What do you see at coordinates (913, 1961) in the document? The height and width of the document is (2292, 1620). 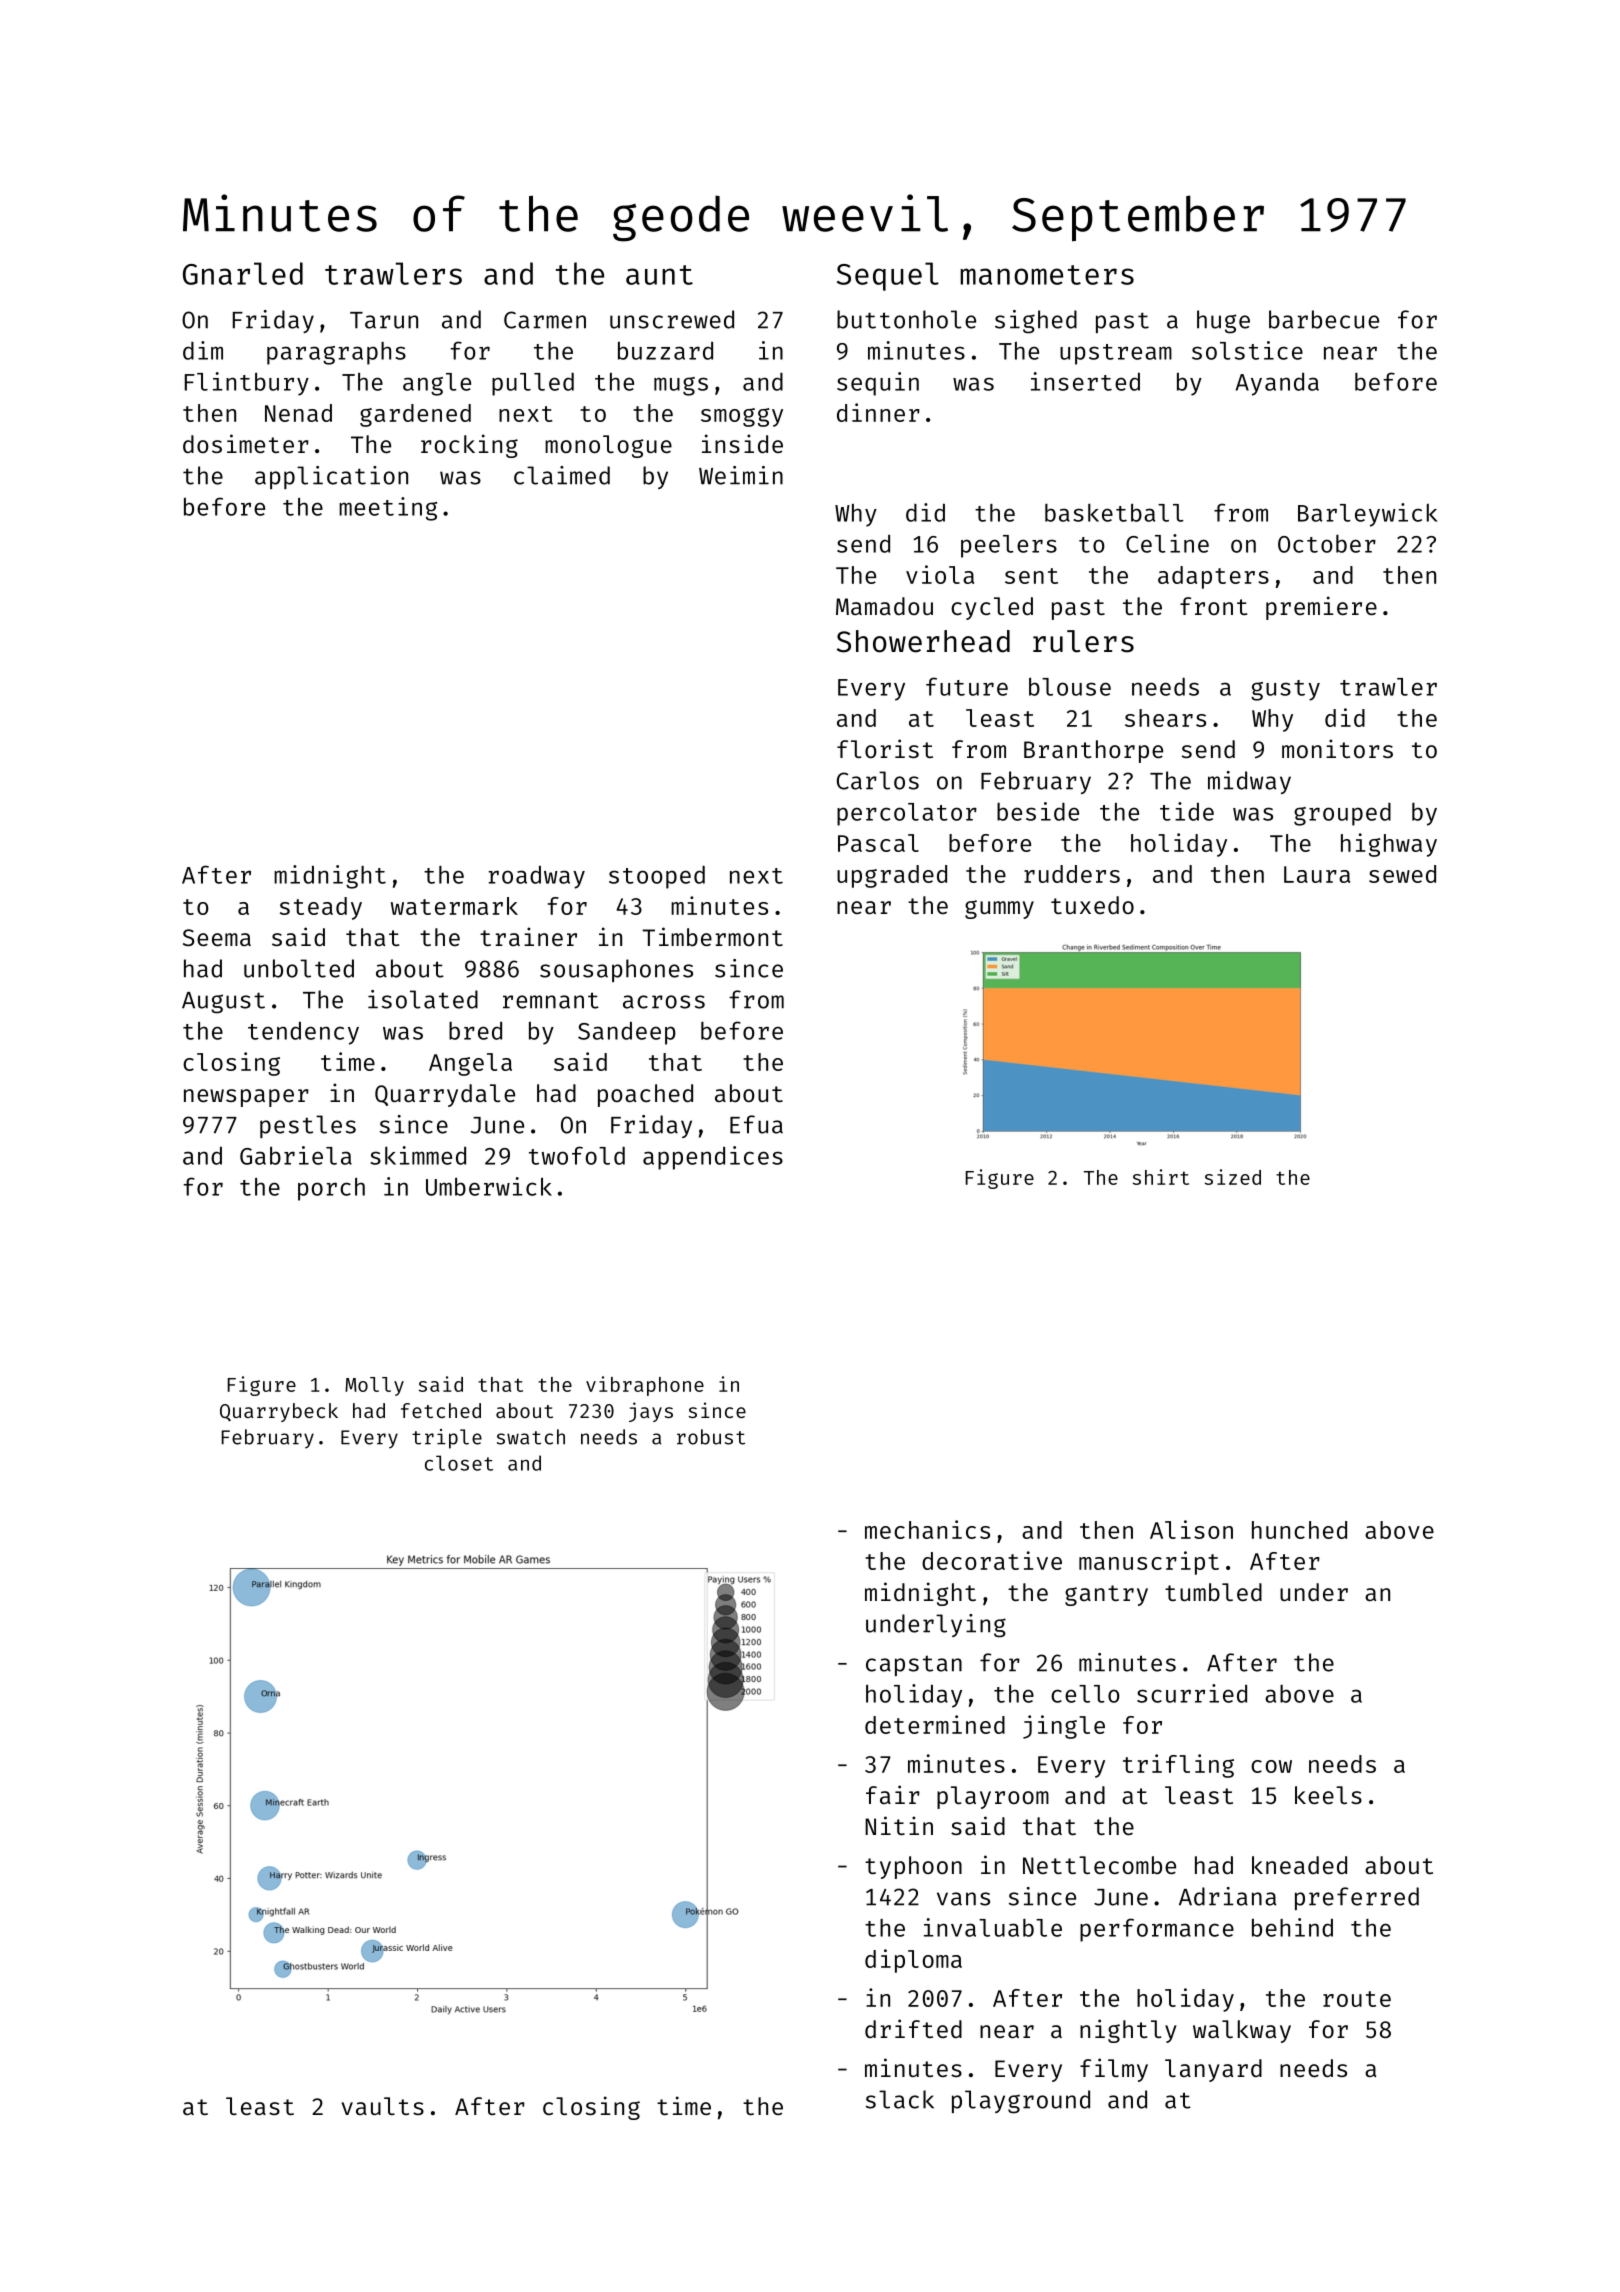 I see `diploma` at bounding box center [913, 1961].
